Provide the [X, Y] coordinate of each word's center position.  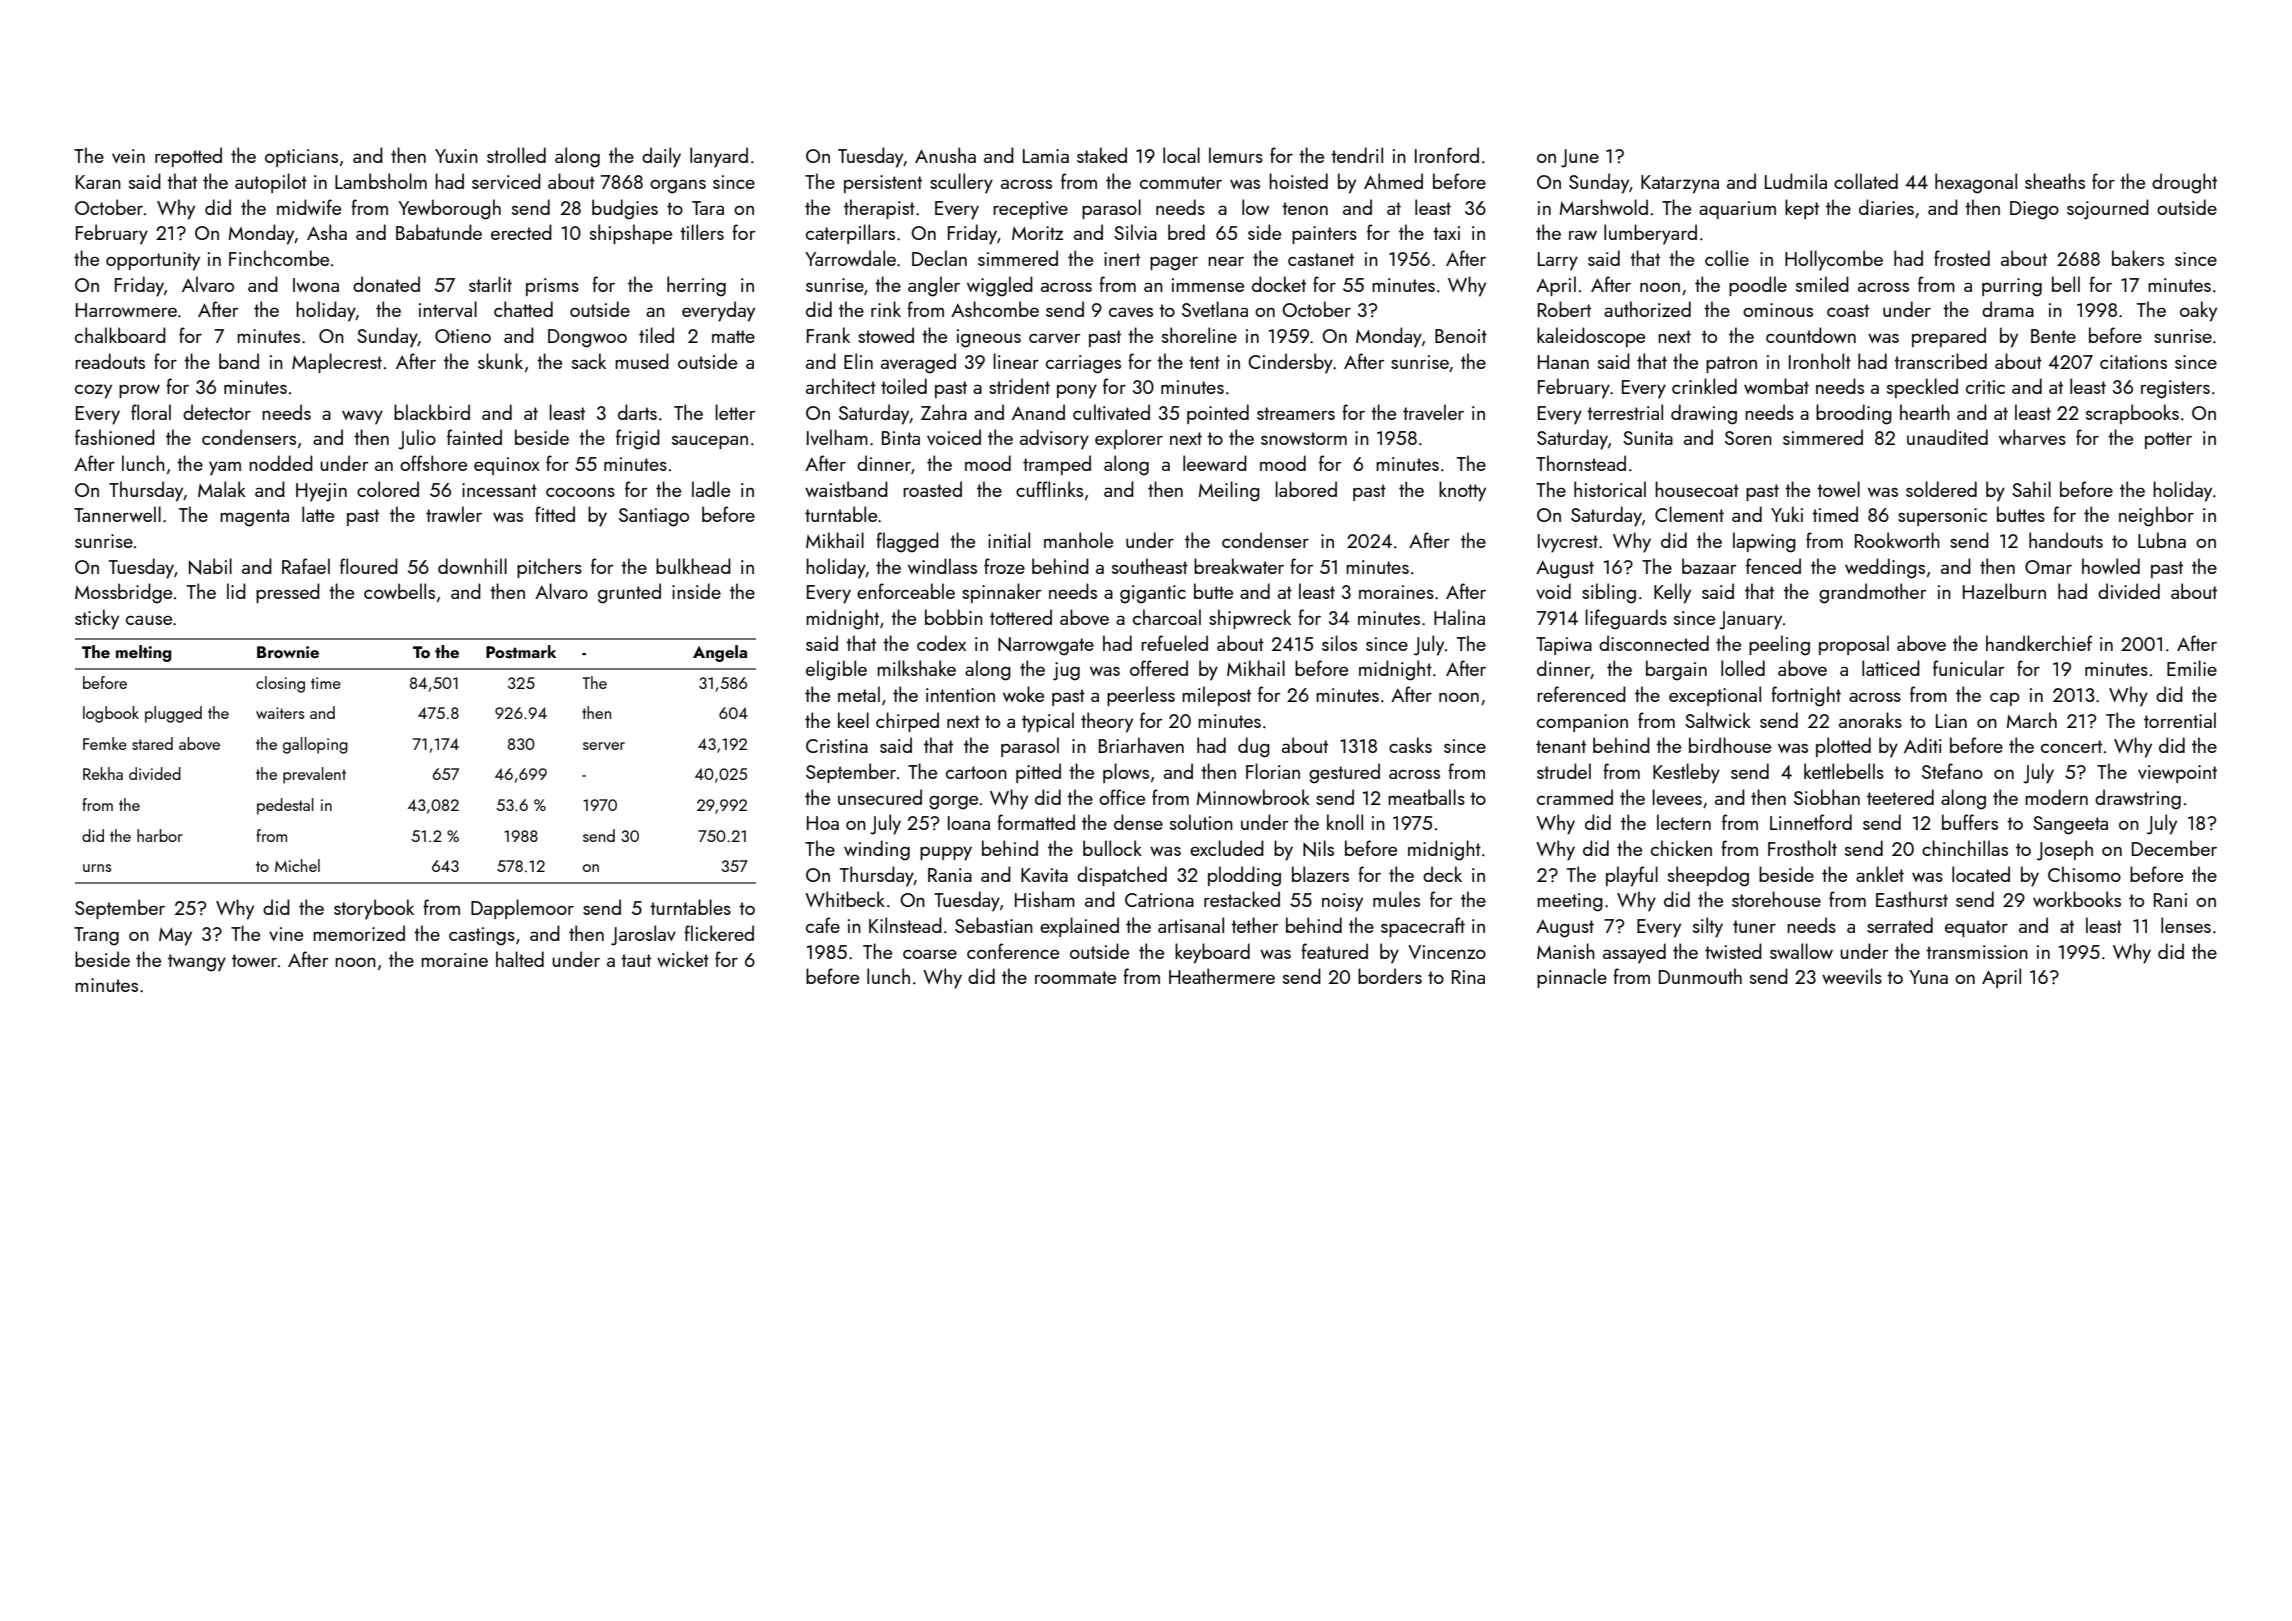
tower [254, 960]
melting [144, 653]
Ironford [1447, 155]
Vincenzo [1447, 952]
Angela [720, 653]
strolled [516, 155]
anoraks [1870, 720]
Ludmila [1796, 181]
